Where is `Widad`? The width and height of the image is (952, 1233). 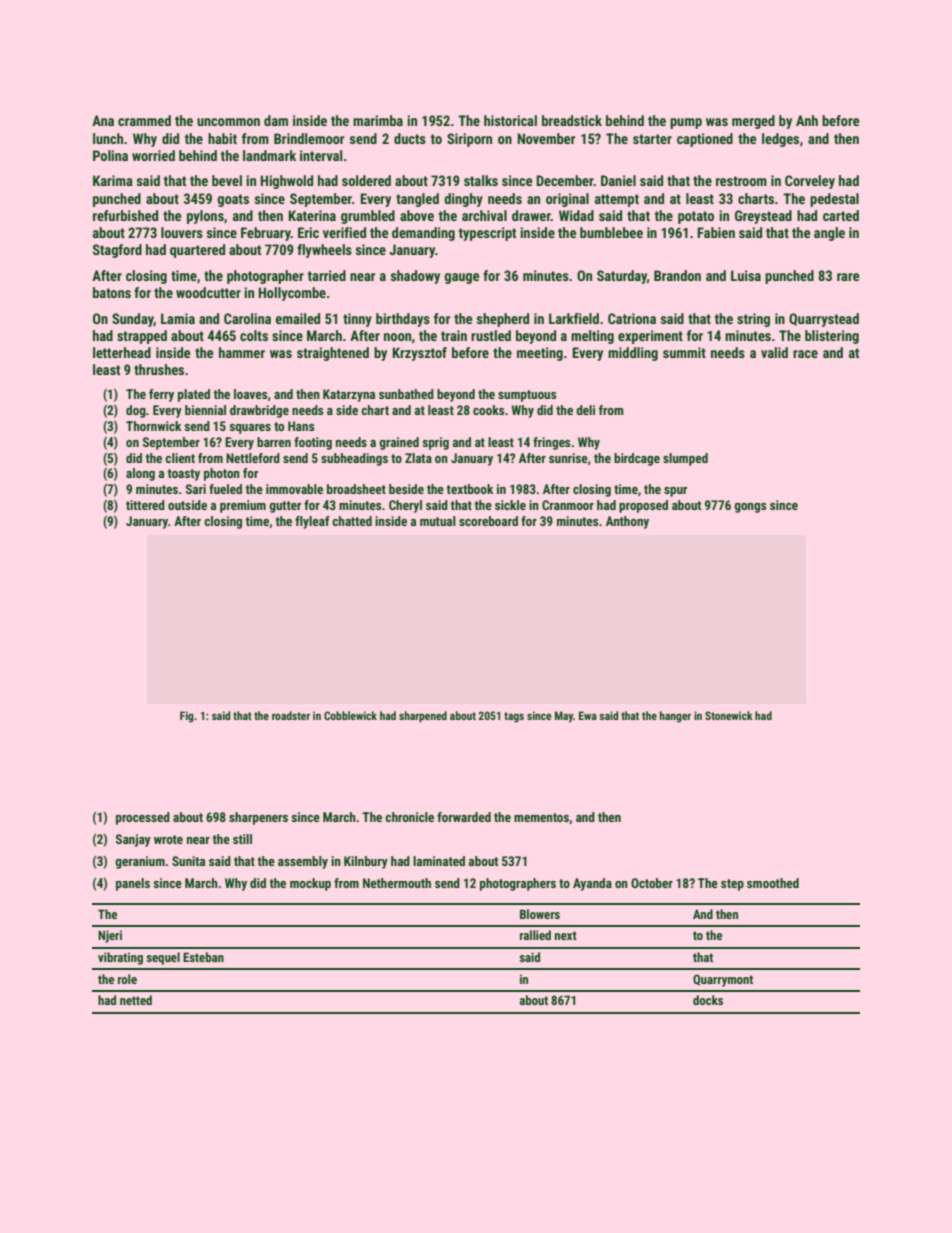 Widad is located at coordinates (576, 215).
